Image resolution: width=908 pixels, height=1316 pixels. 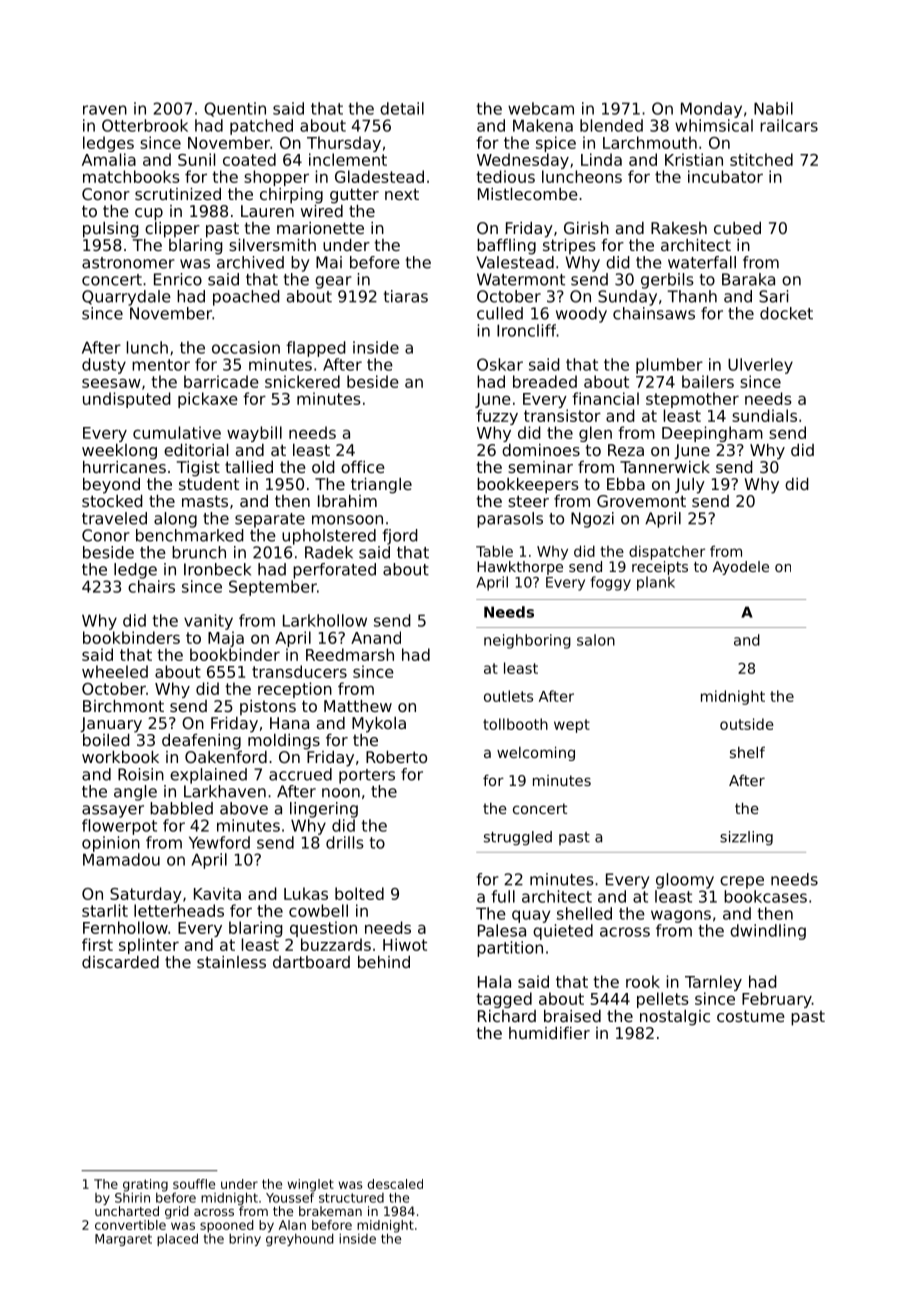 I want to click on outside, so click(x=747, y=724).
